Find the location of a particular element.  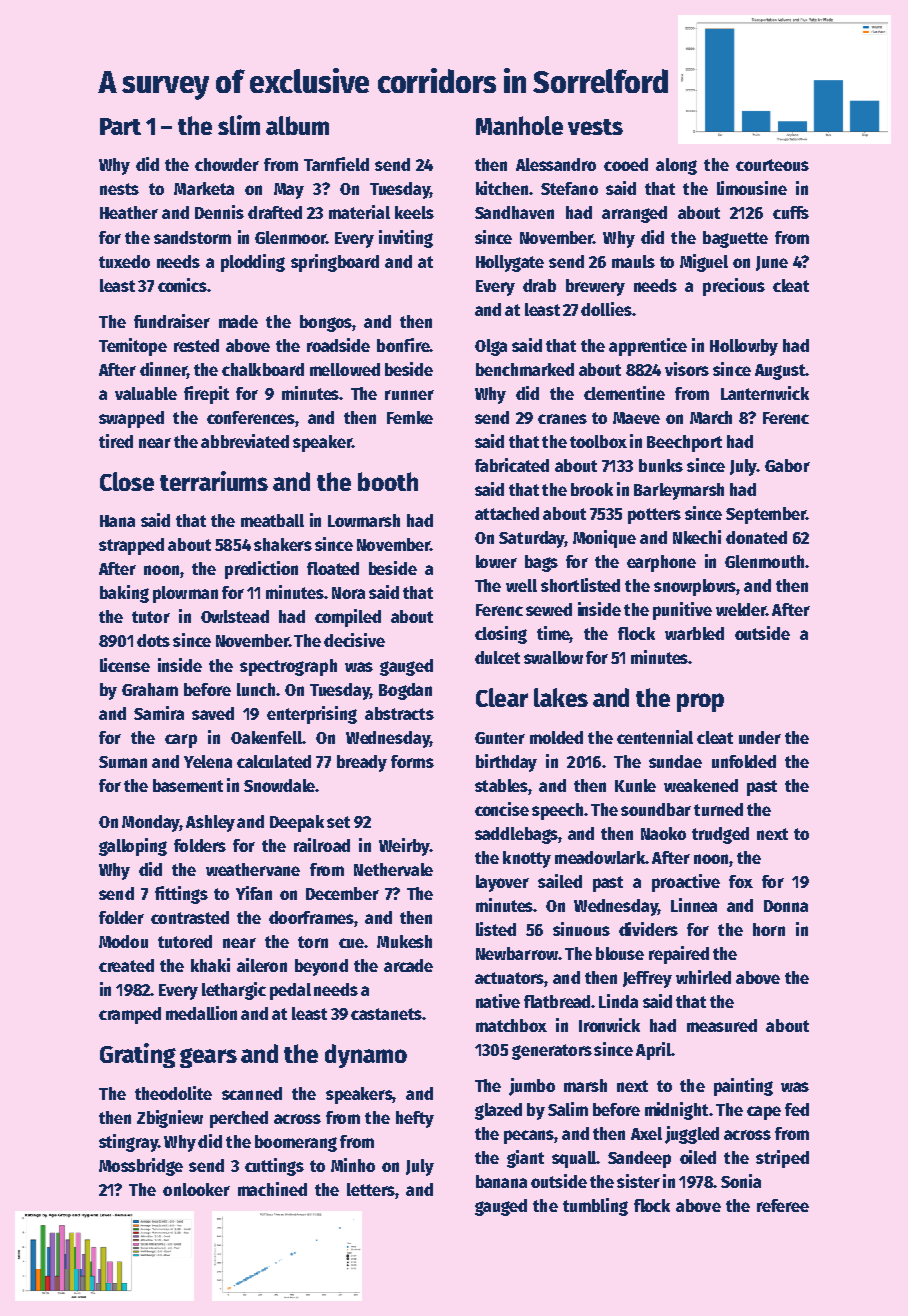

sewed is located at coordinates (549, 609).
